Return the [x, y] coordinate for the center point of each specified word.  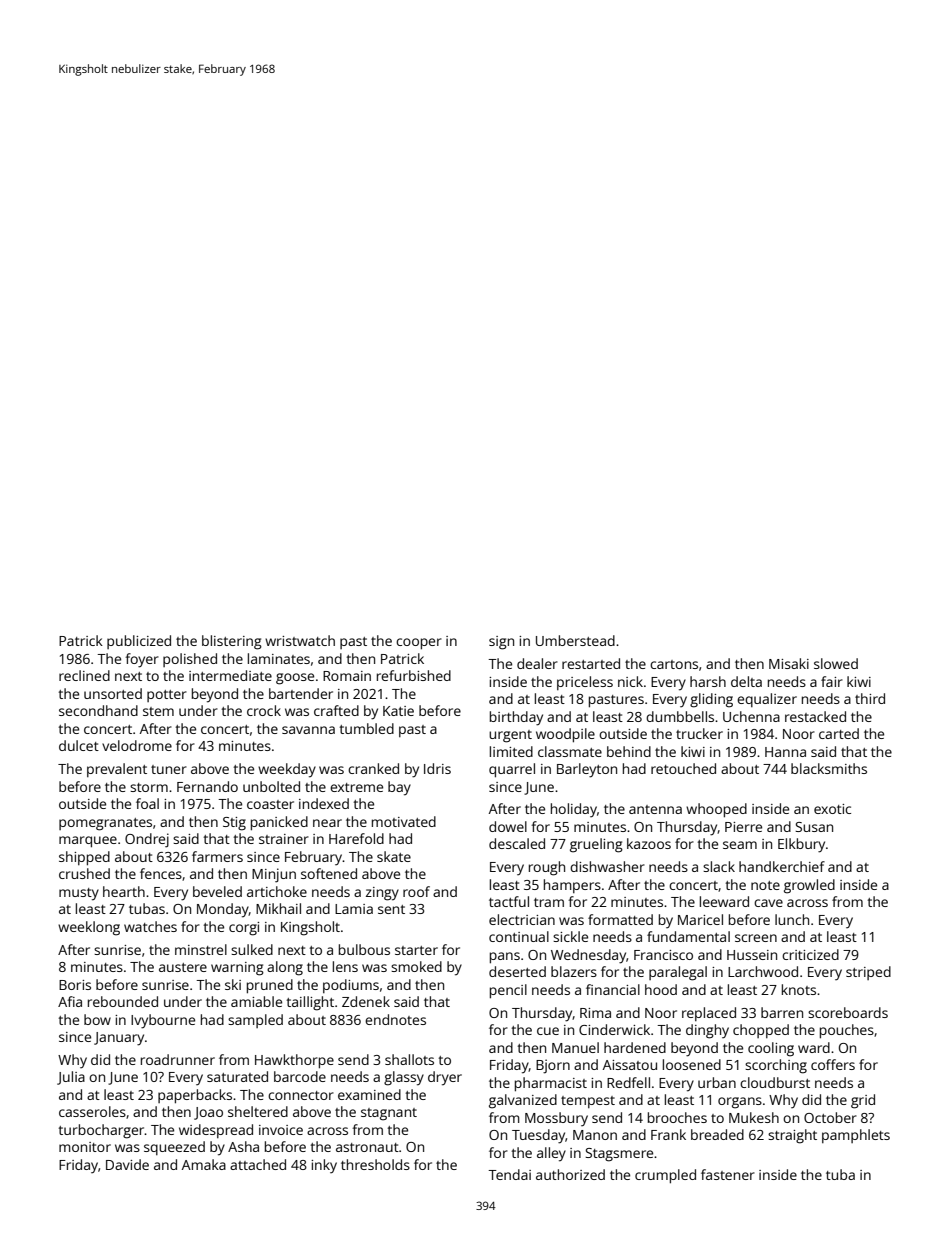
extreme [356, 787]
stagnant [389, 1114]
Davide [127, 1164]
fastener [728, 1174]
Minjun [274, 875]
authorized [570, 1174]
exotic [832, 809]
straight [792, 1136]
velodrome [137, 745]
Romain [347, 676]
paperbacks [195, 1096]
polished [190, 660]
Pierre [743, 827]
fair [832, 681]
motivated [404, 821]
